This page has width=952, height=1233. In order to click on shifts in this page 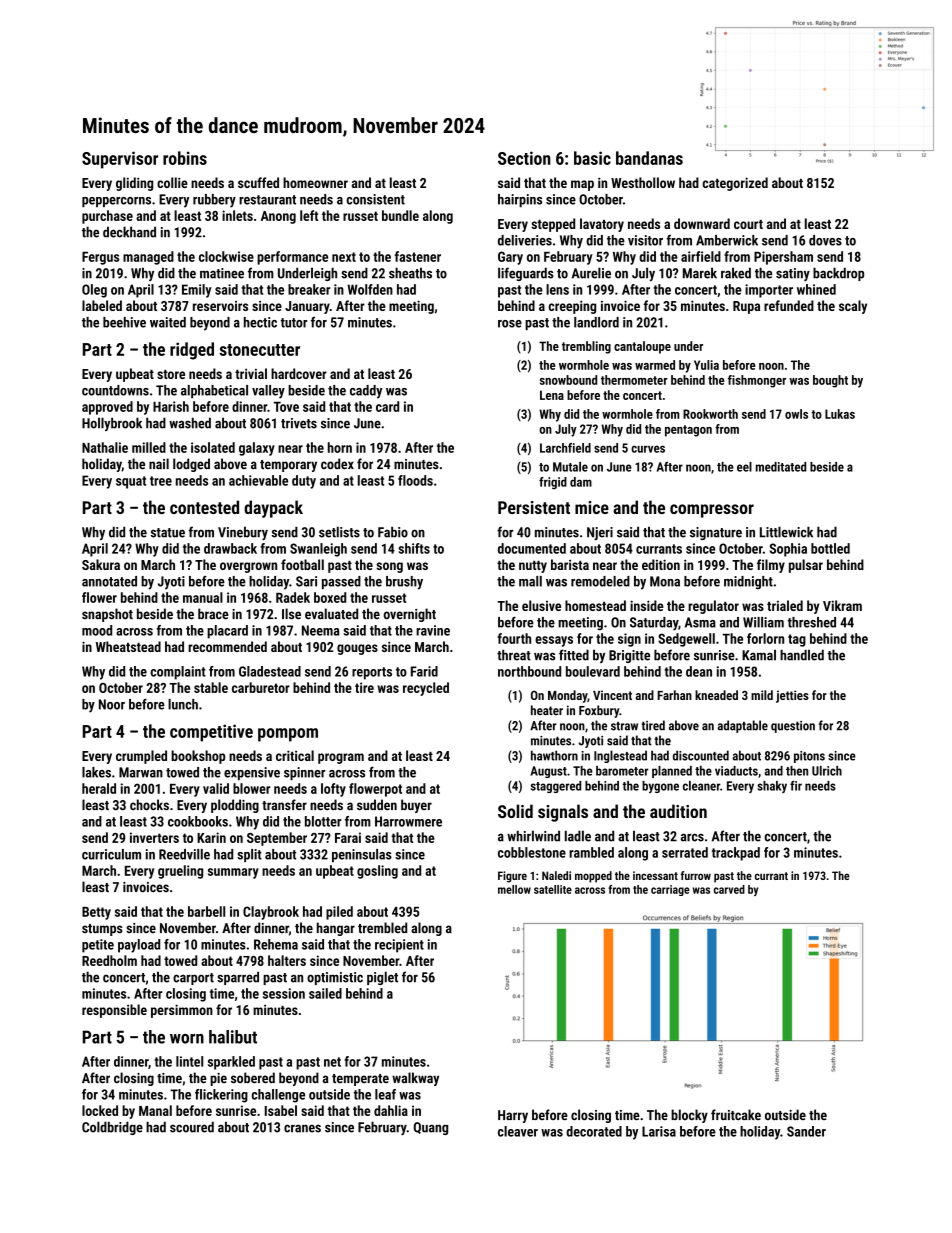, I will do `click(414, 548)`.
